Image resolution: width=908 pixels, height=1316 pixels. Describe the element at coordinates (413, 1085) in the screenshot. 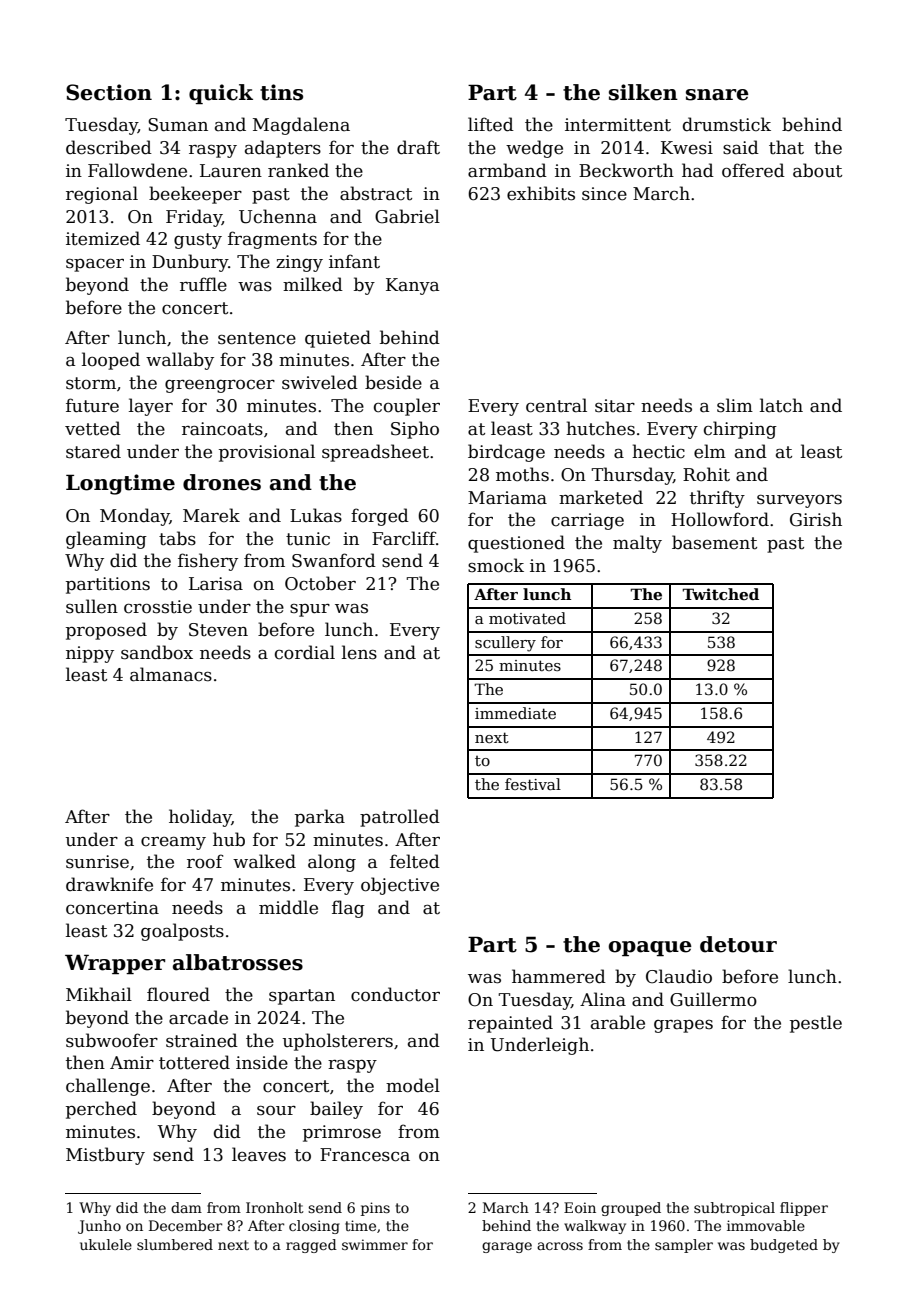

I see `model` at that location.
